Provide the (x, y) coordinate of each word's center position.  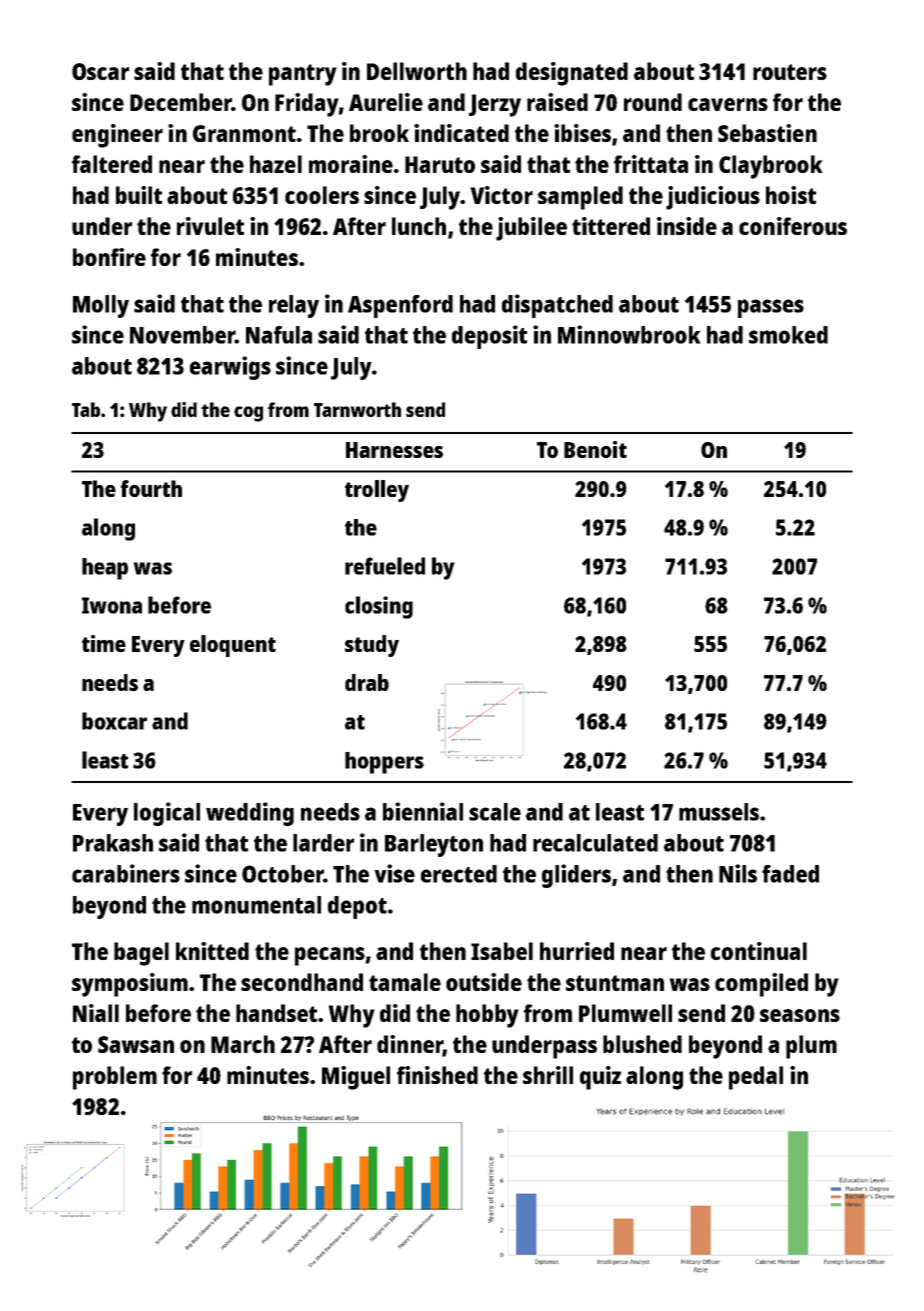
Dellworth (417, 71)
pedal (756, 1078)
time (104, 643)
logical (167, 814)
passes (771, 308)
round (653, 102)
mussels (719, 812)
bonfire (109, 257)
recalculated (595, 843)
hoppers (384, 763)
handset (276, 1013)
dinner (410, 1045)
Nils (738, 873)
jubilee (531, 229)
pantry (303, 75)
